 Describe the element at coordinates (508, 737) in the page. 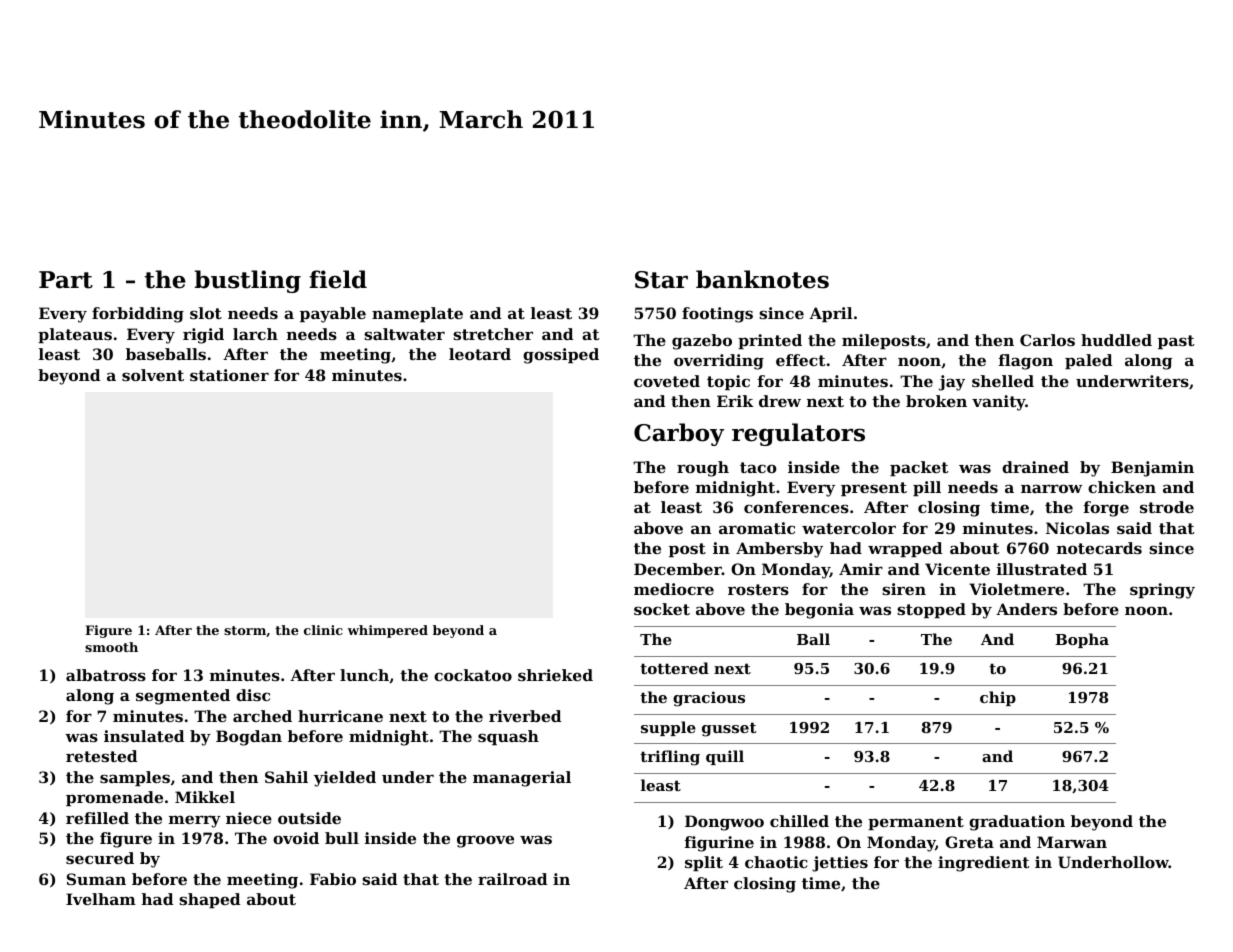

I see `squash` at that location.
